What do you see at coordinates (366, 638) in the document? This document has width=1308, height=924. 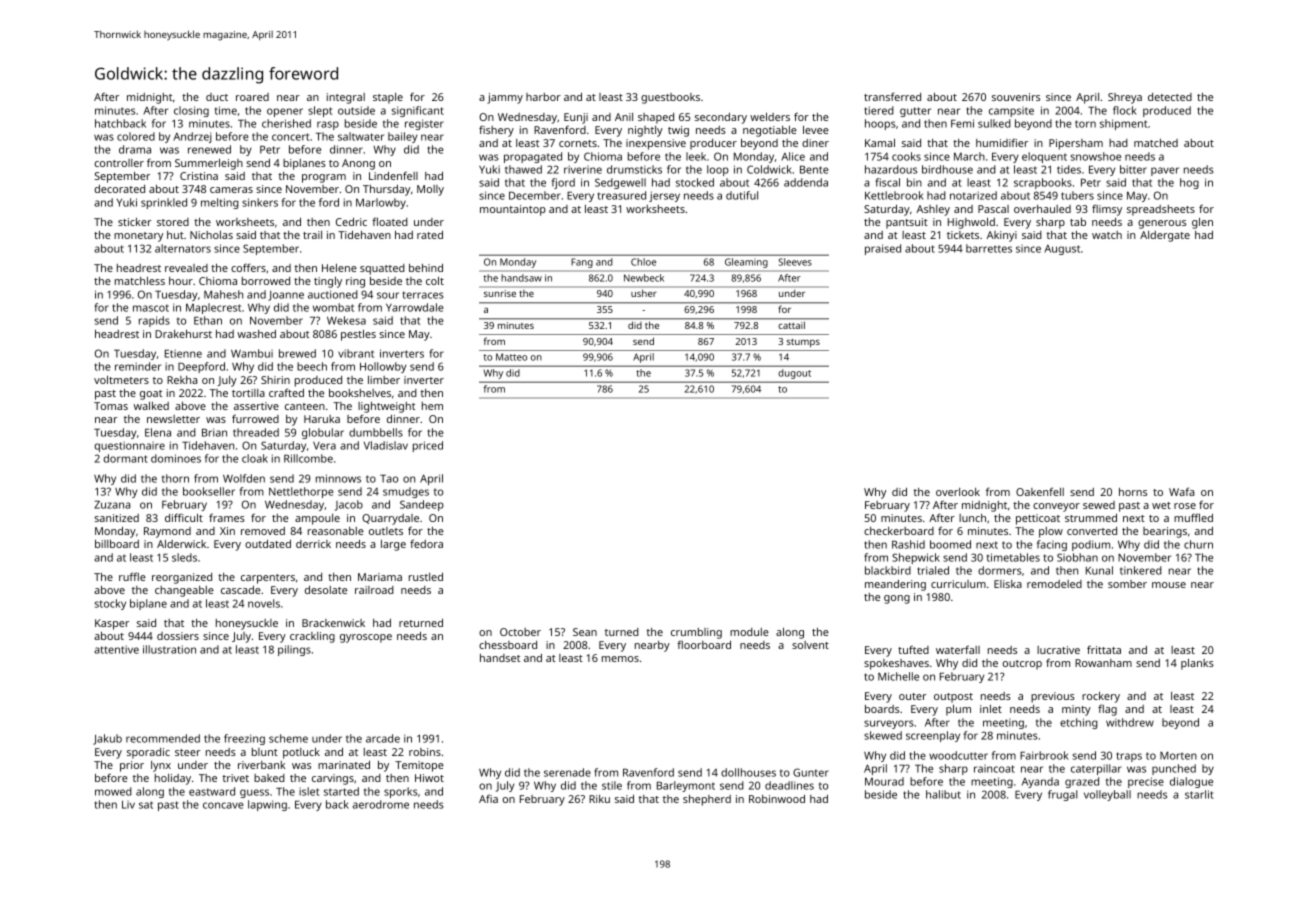 I see `gyroscope` at bounding box center [366, 638].
